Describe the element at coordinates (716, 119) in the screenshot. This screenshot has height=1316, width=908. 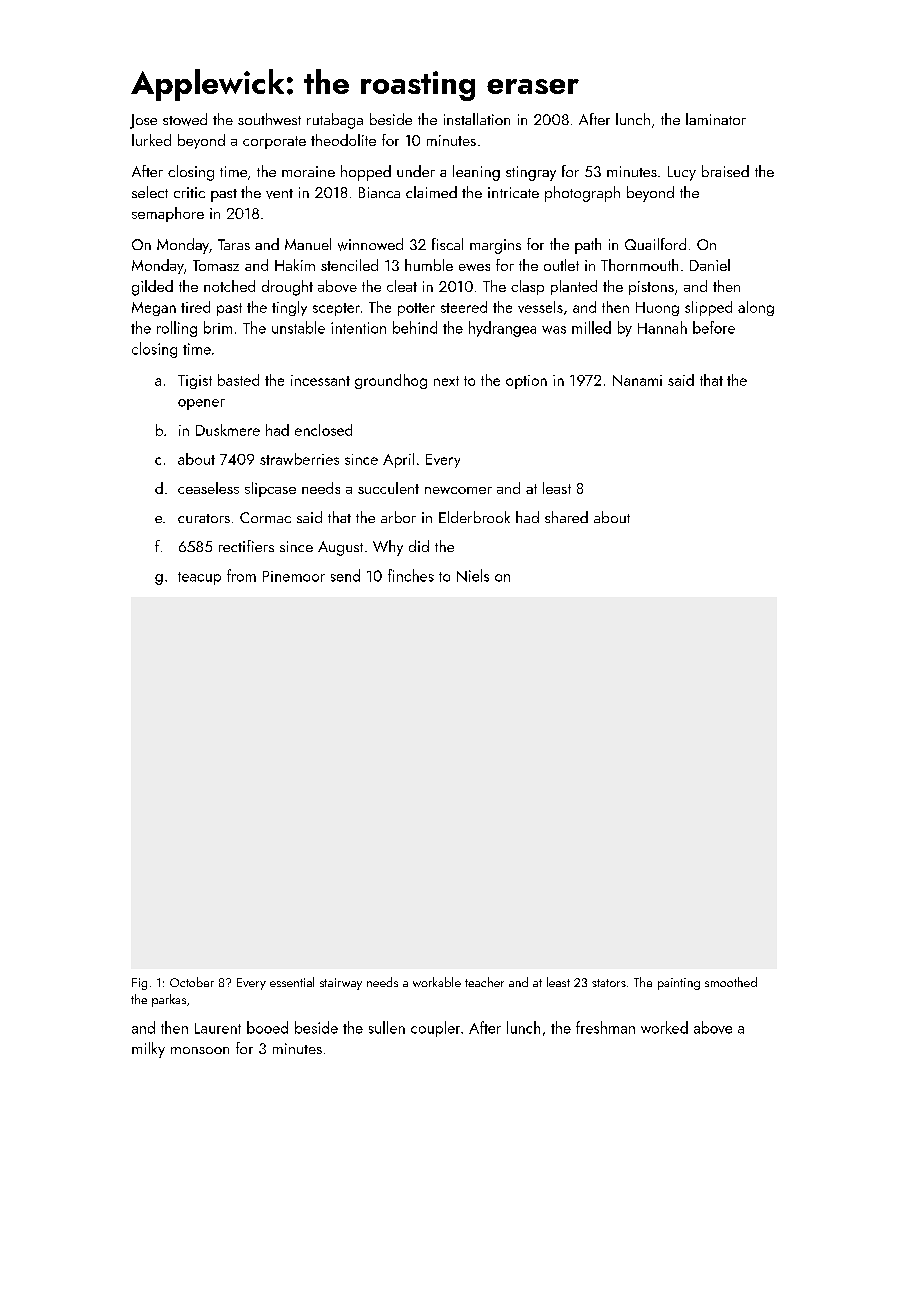
I see `laminator` at that location.
